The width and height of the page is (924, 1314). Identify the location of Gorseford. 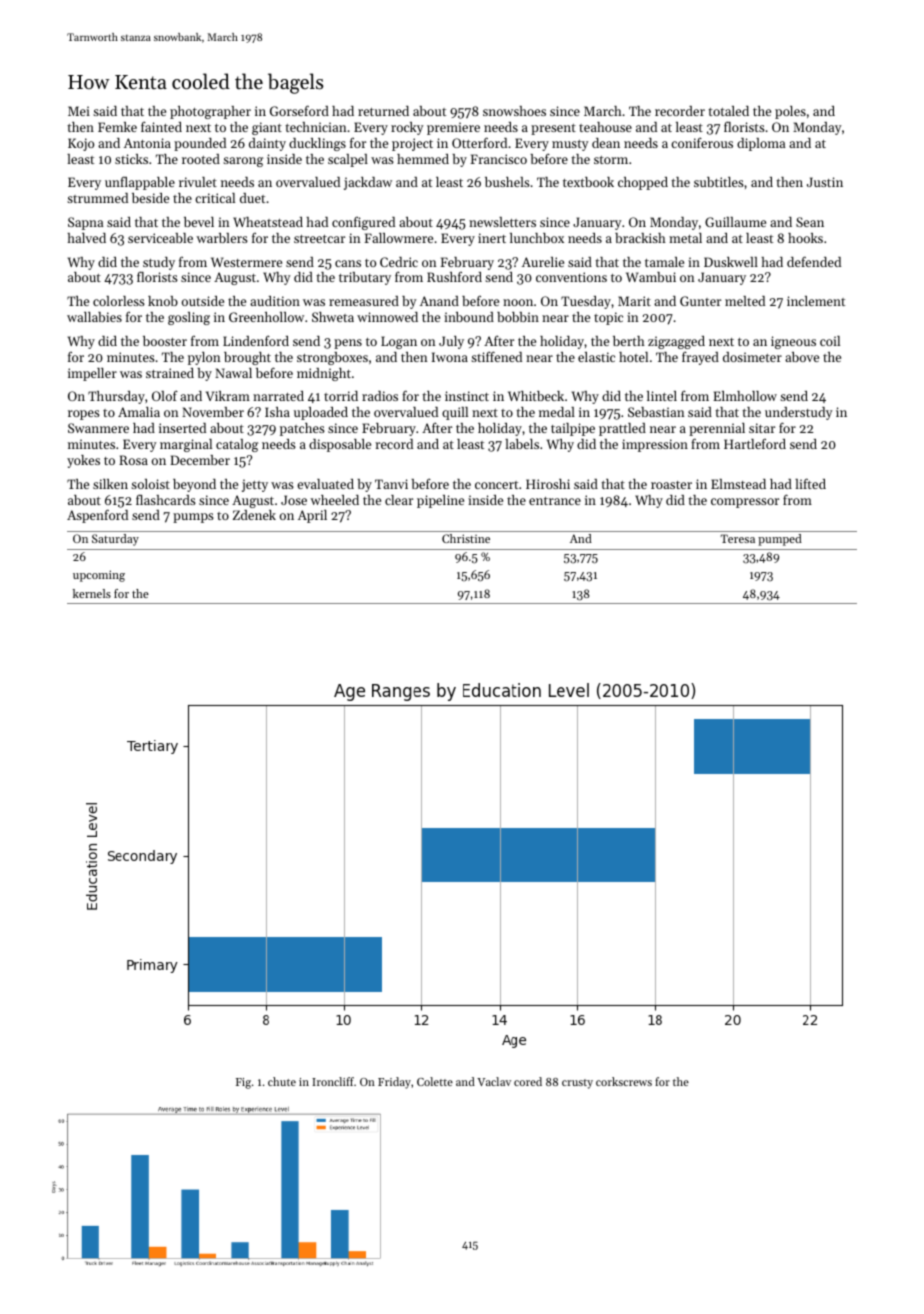
(299, 110).
